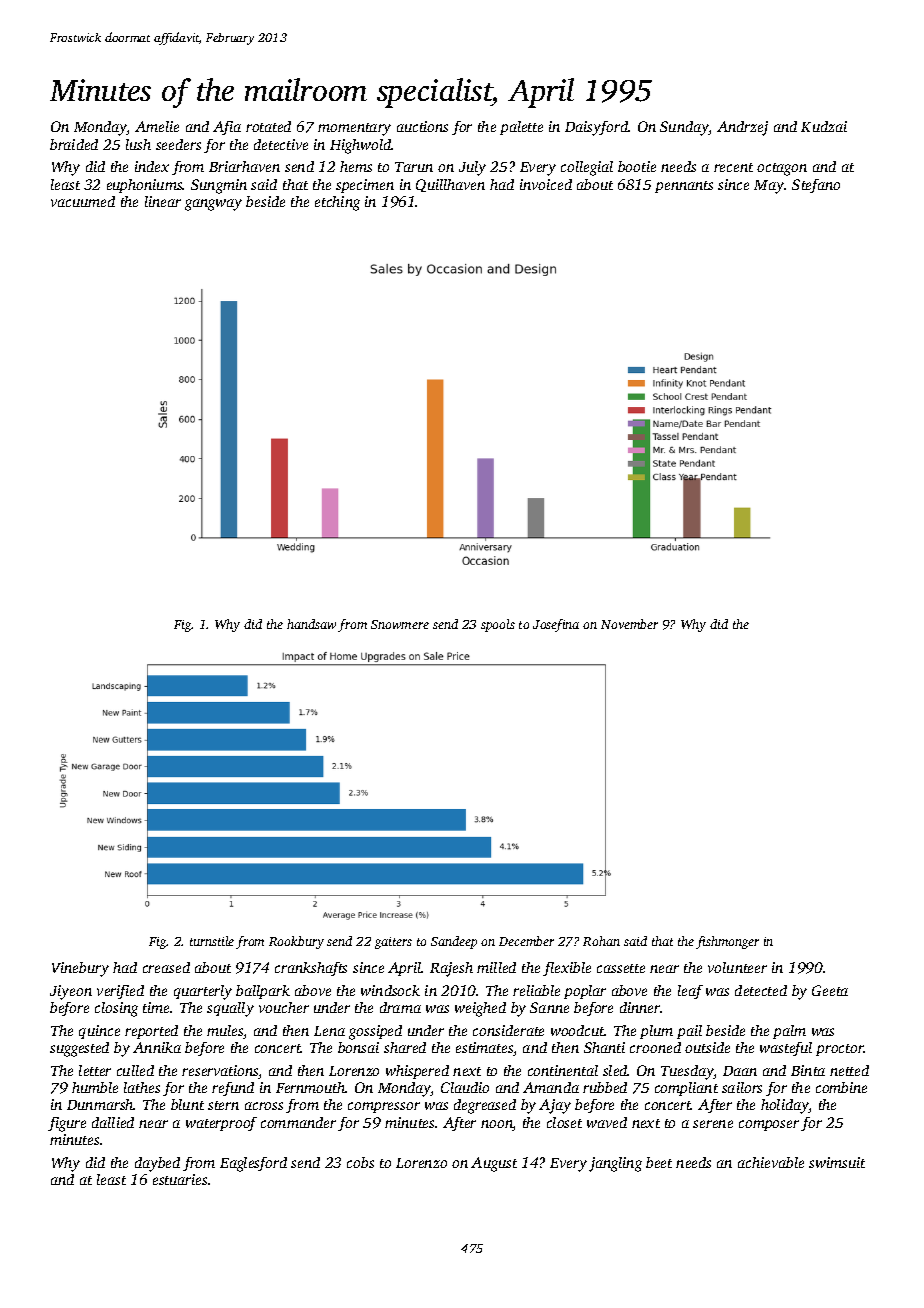  Describe the element at coordinates (212, 941) in the image. I see `turnstile` at that location.
